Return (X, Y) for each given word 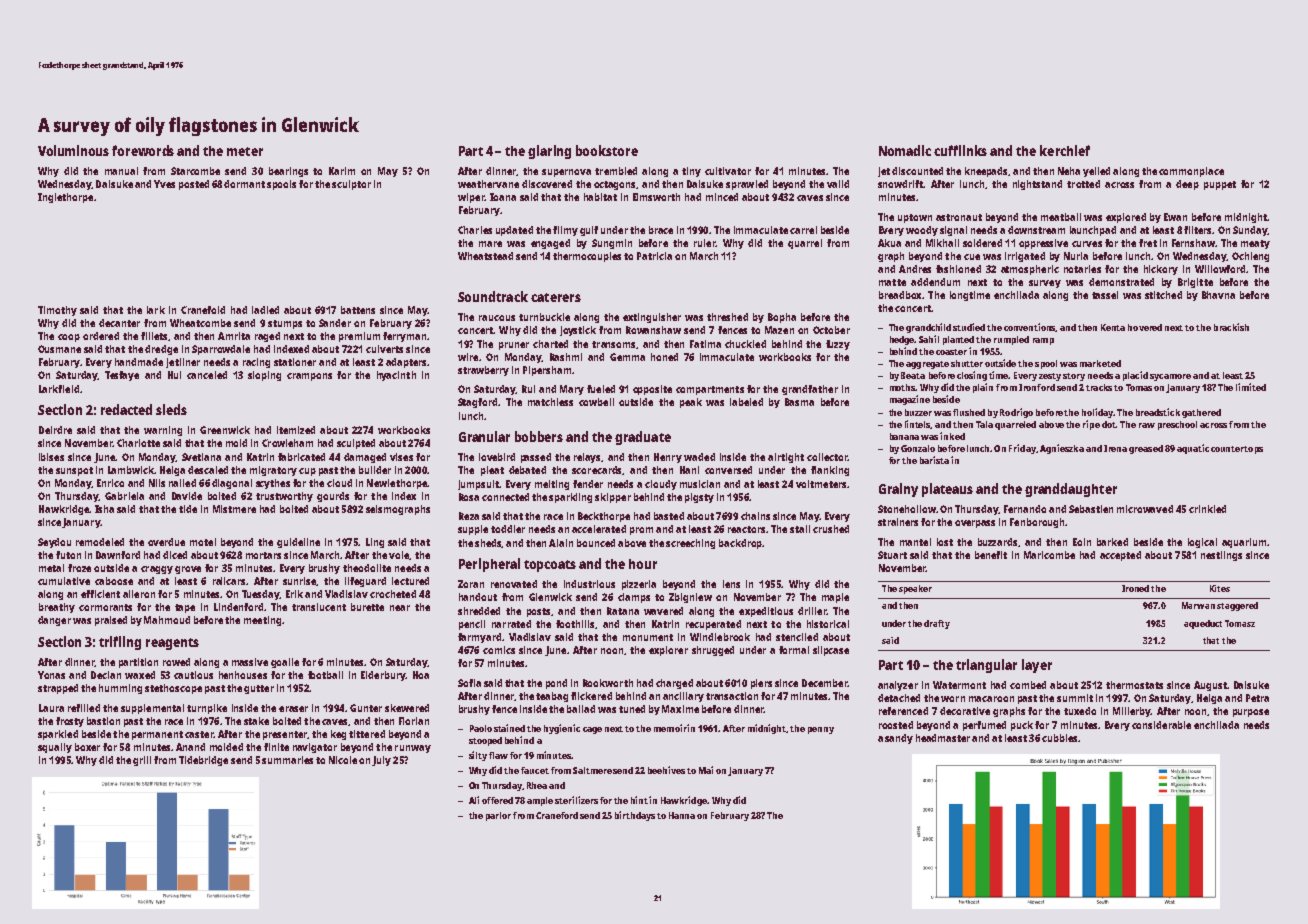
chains (755, 516)
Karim (342, 171)
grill (142, 761)
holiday (1097, 413)
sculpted (356, 444)
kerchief (1065, 150)
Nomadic (905, 150)
